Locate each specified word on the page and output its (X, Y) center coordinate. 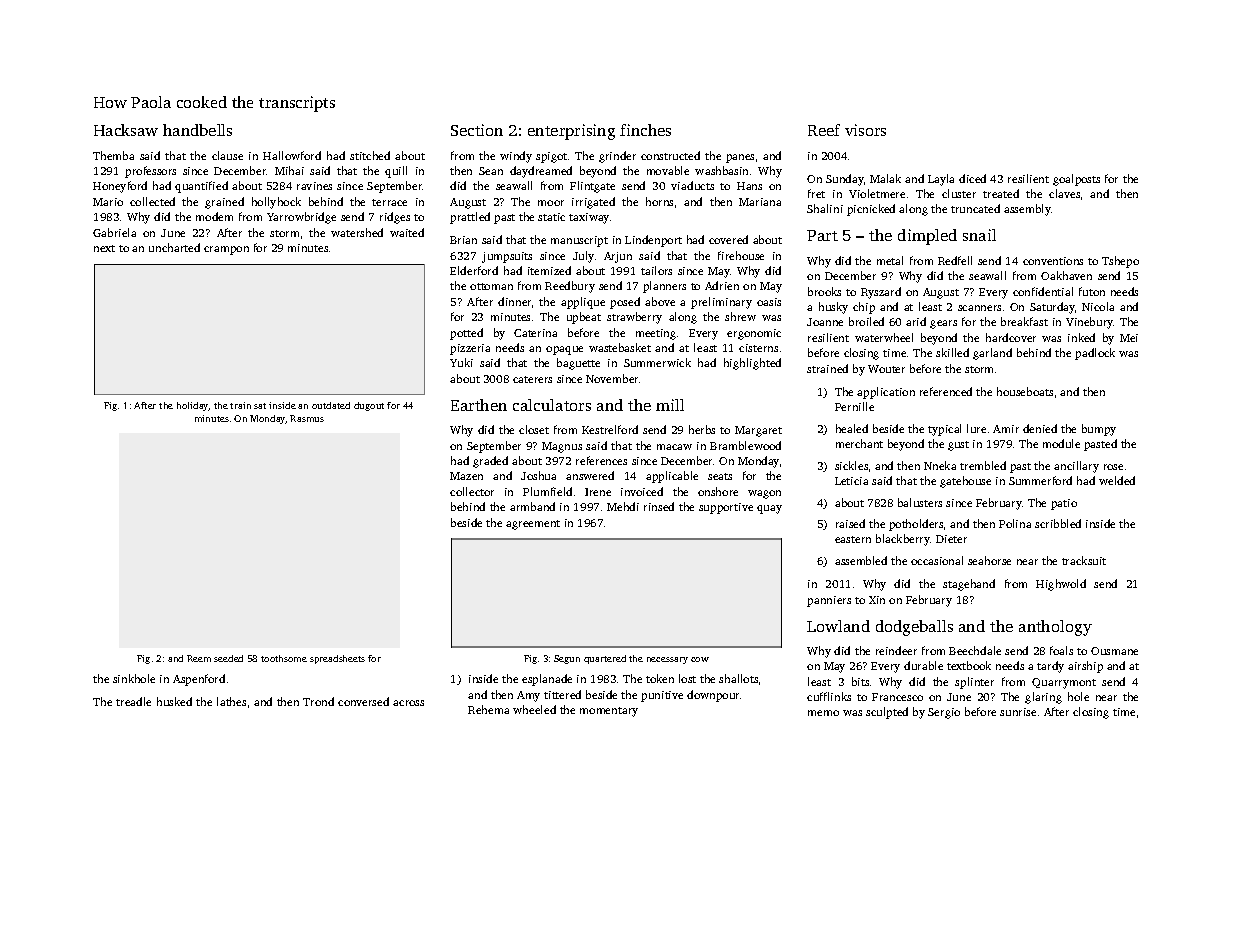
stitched (370, 155)
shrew (740, 316)
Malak (885, 178)
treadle (133, 701)
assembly (1027, 210)
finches (645, 130)
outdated (331, 405)
